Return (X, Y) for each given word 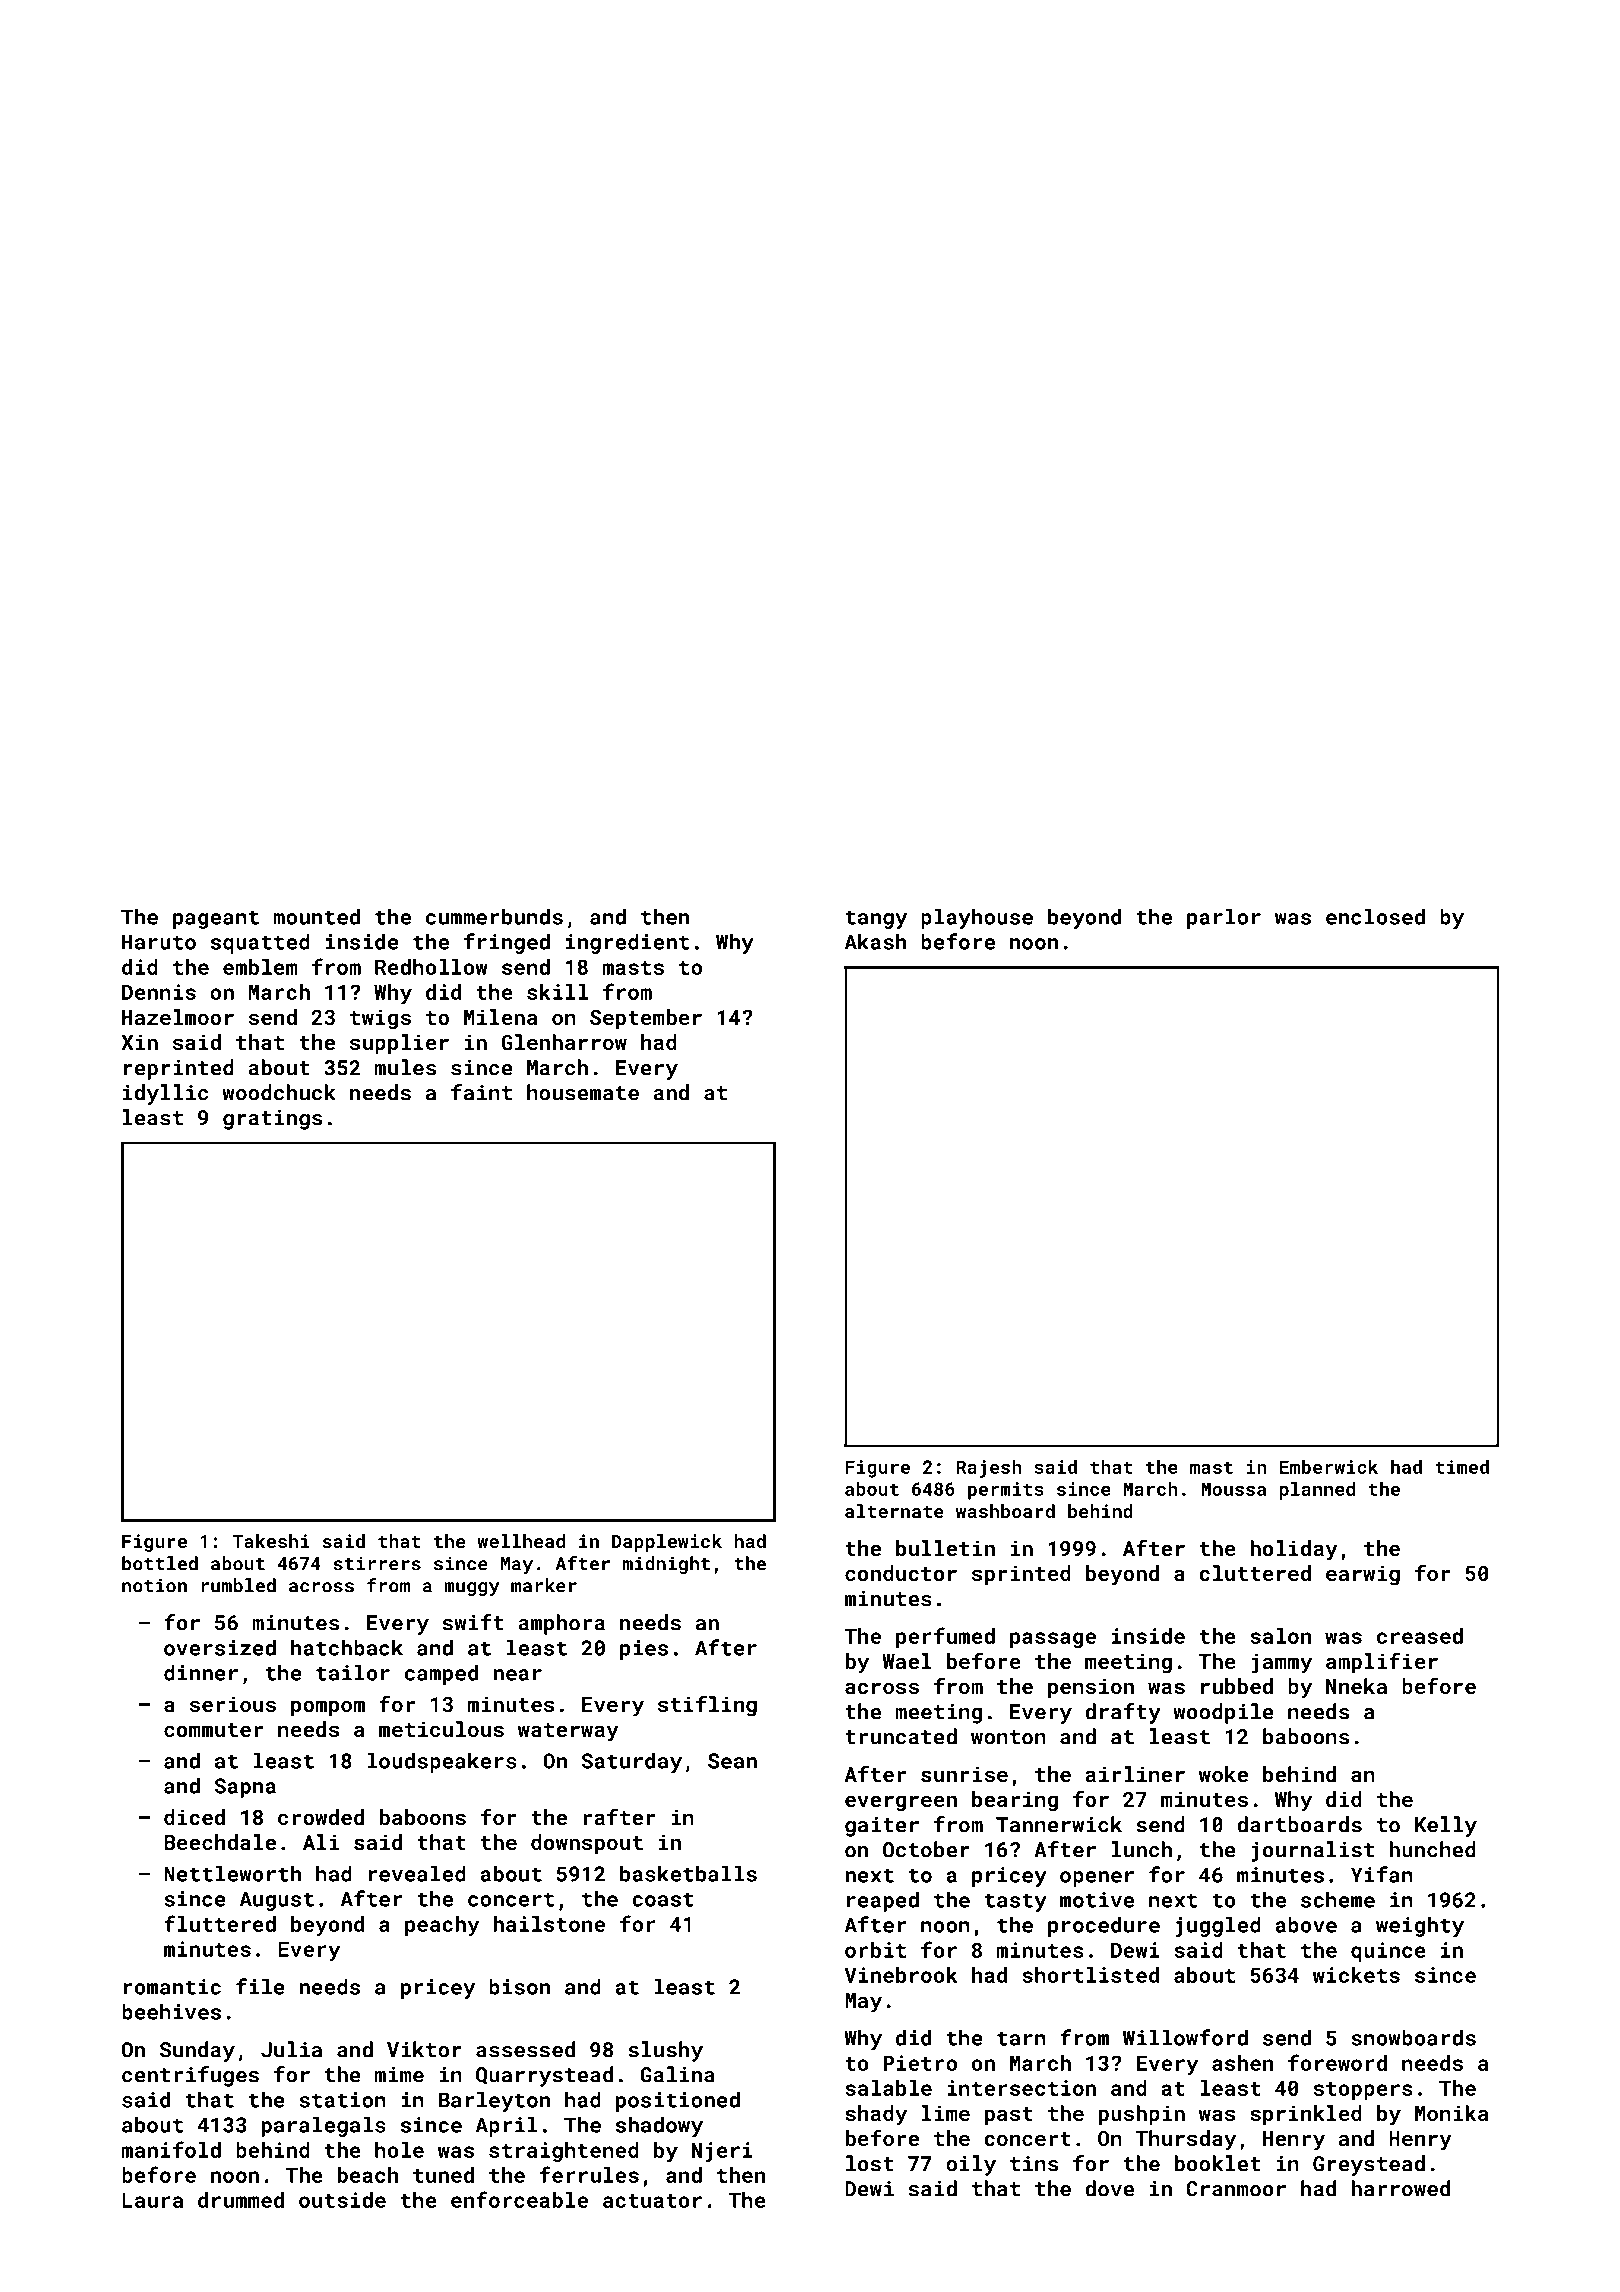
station (342, 2100)
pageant (216, 919)
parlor (1224, 918)
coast (663, 1899)
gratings (272, 1120)
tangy (876, 919)
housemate (583, 1092)
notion (154, 1585)
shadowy (659, 2127)
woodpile (1223, 1713)
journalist (1313, 1851)
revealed (417, 1873)
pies (644, 1650)
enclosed (1375, 916)
